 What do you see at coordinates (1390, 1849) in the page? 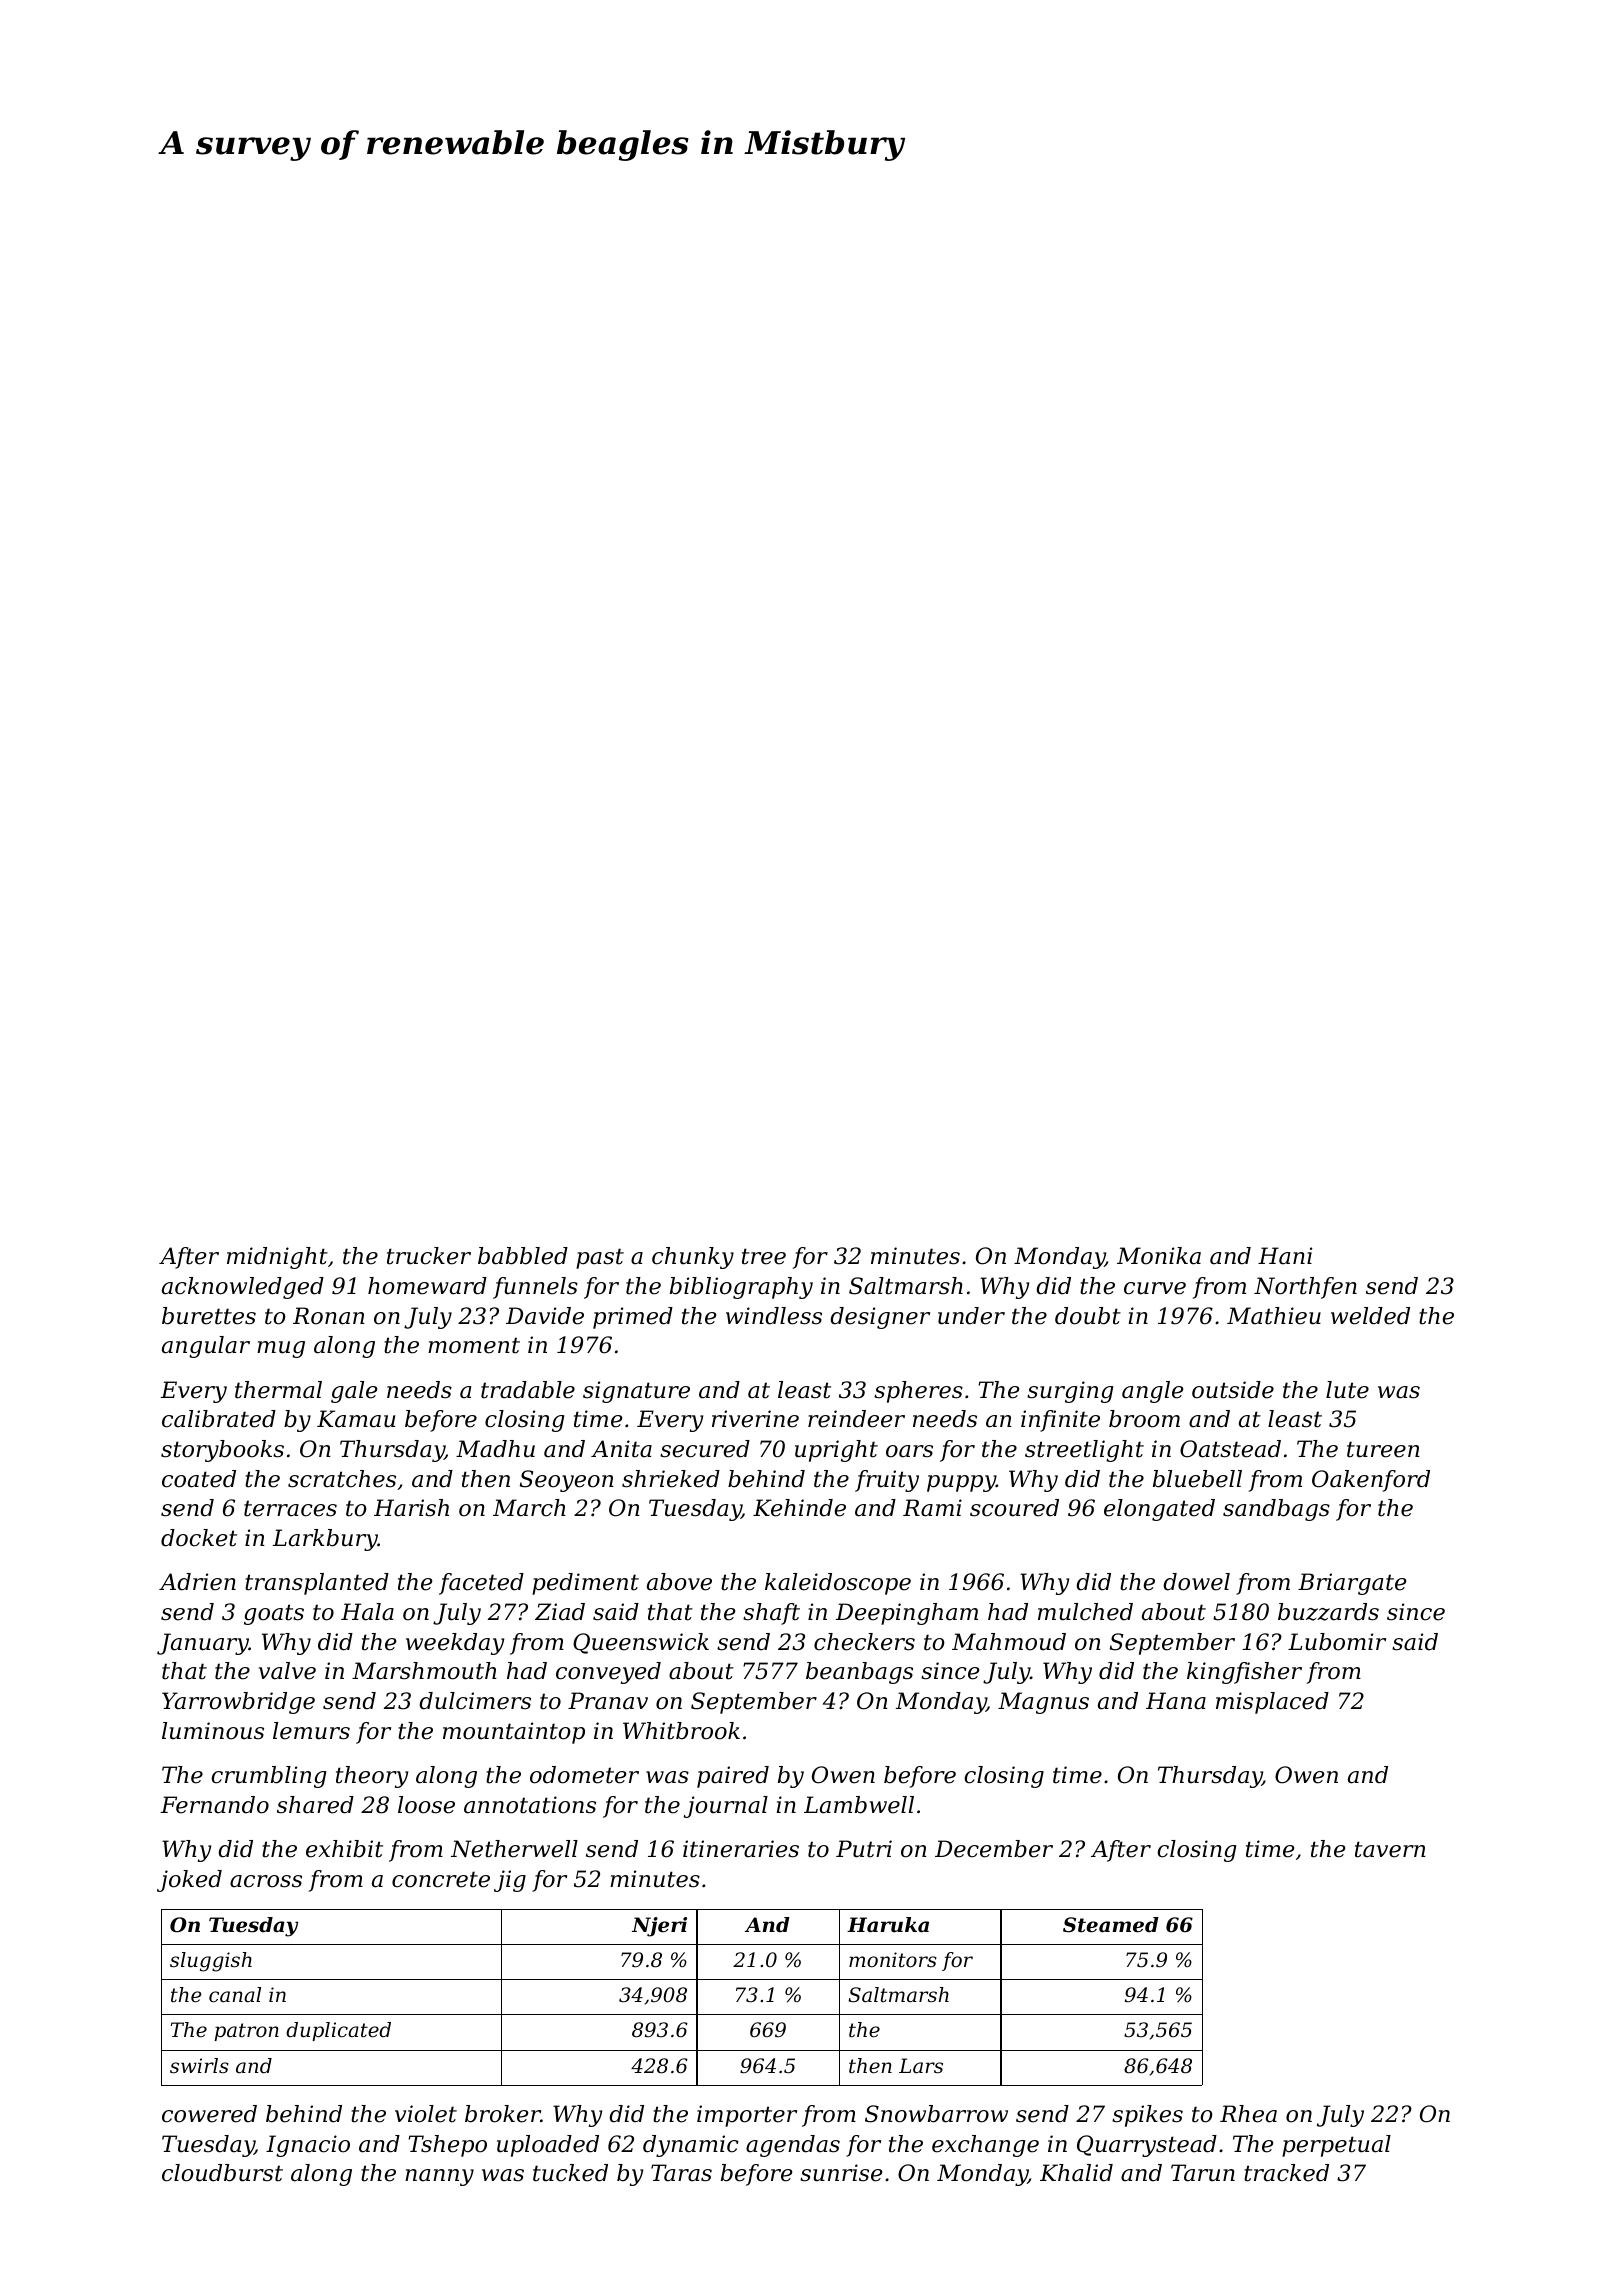
I see `tavern` at bounding box center [1390, 1849].
